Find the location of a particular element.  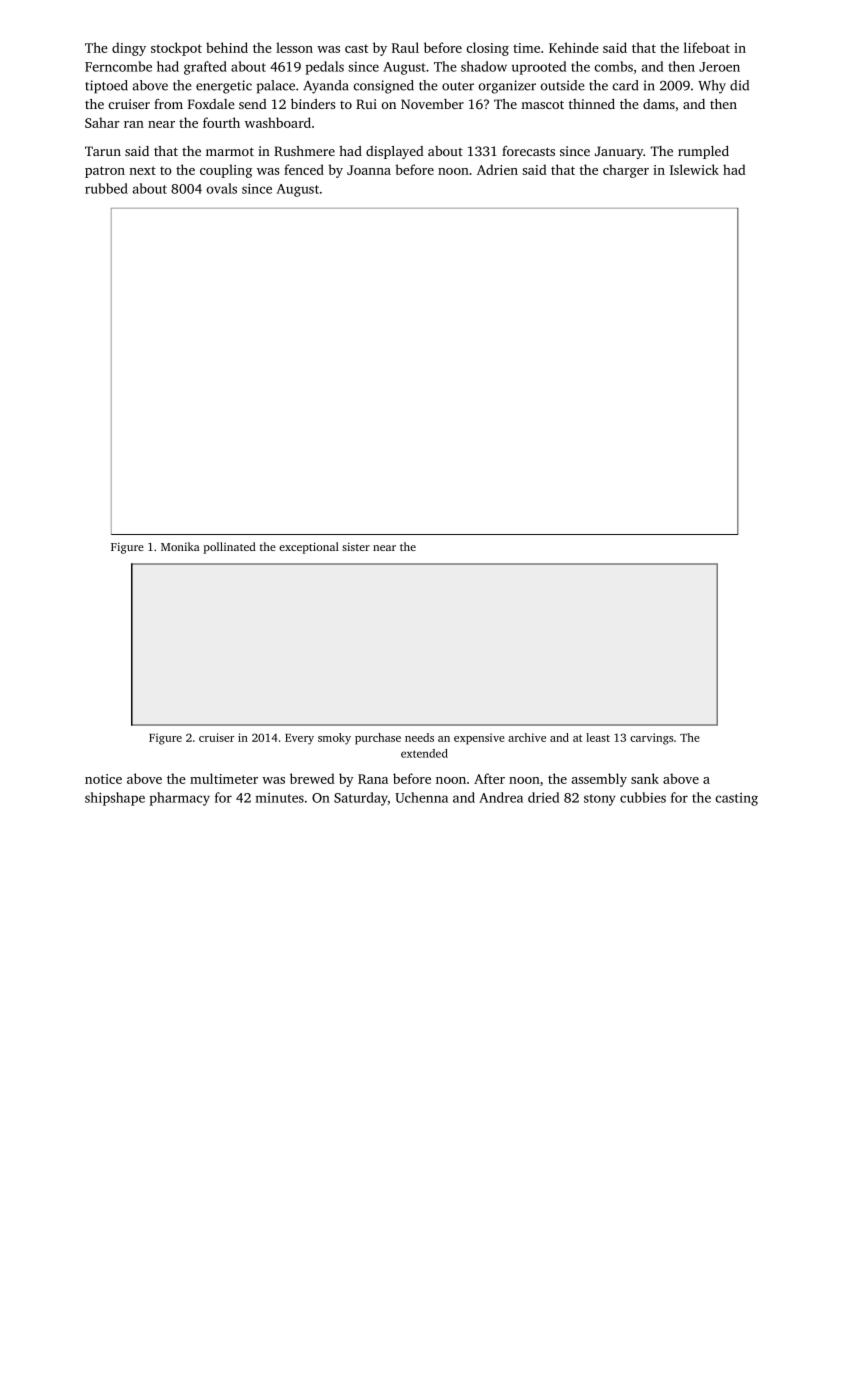

rubbed is located at coordinates (106, 188).
